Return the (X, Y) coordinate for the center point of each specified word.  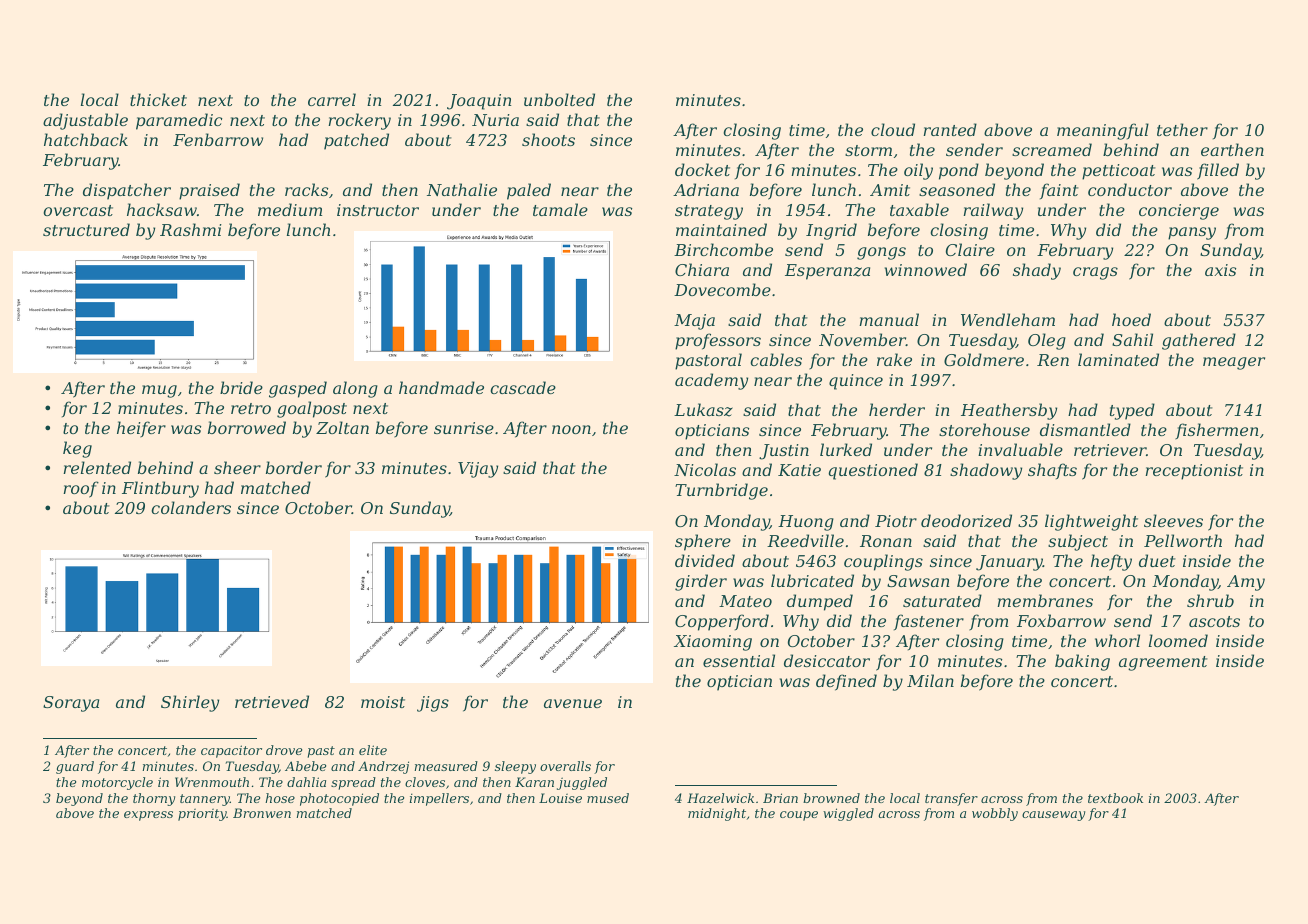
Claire (970, 249)
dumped (820, 602)
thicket (158, 99)
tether (1182, 129)
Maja (694, 322)
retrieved (272, 701)
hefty (1111, 562)
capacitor (231, 751)
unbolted (559, 99)
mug (159, 391)
